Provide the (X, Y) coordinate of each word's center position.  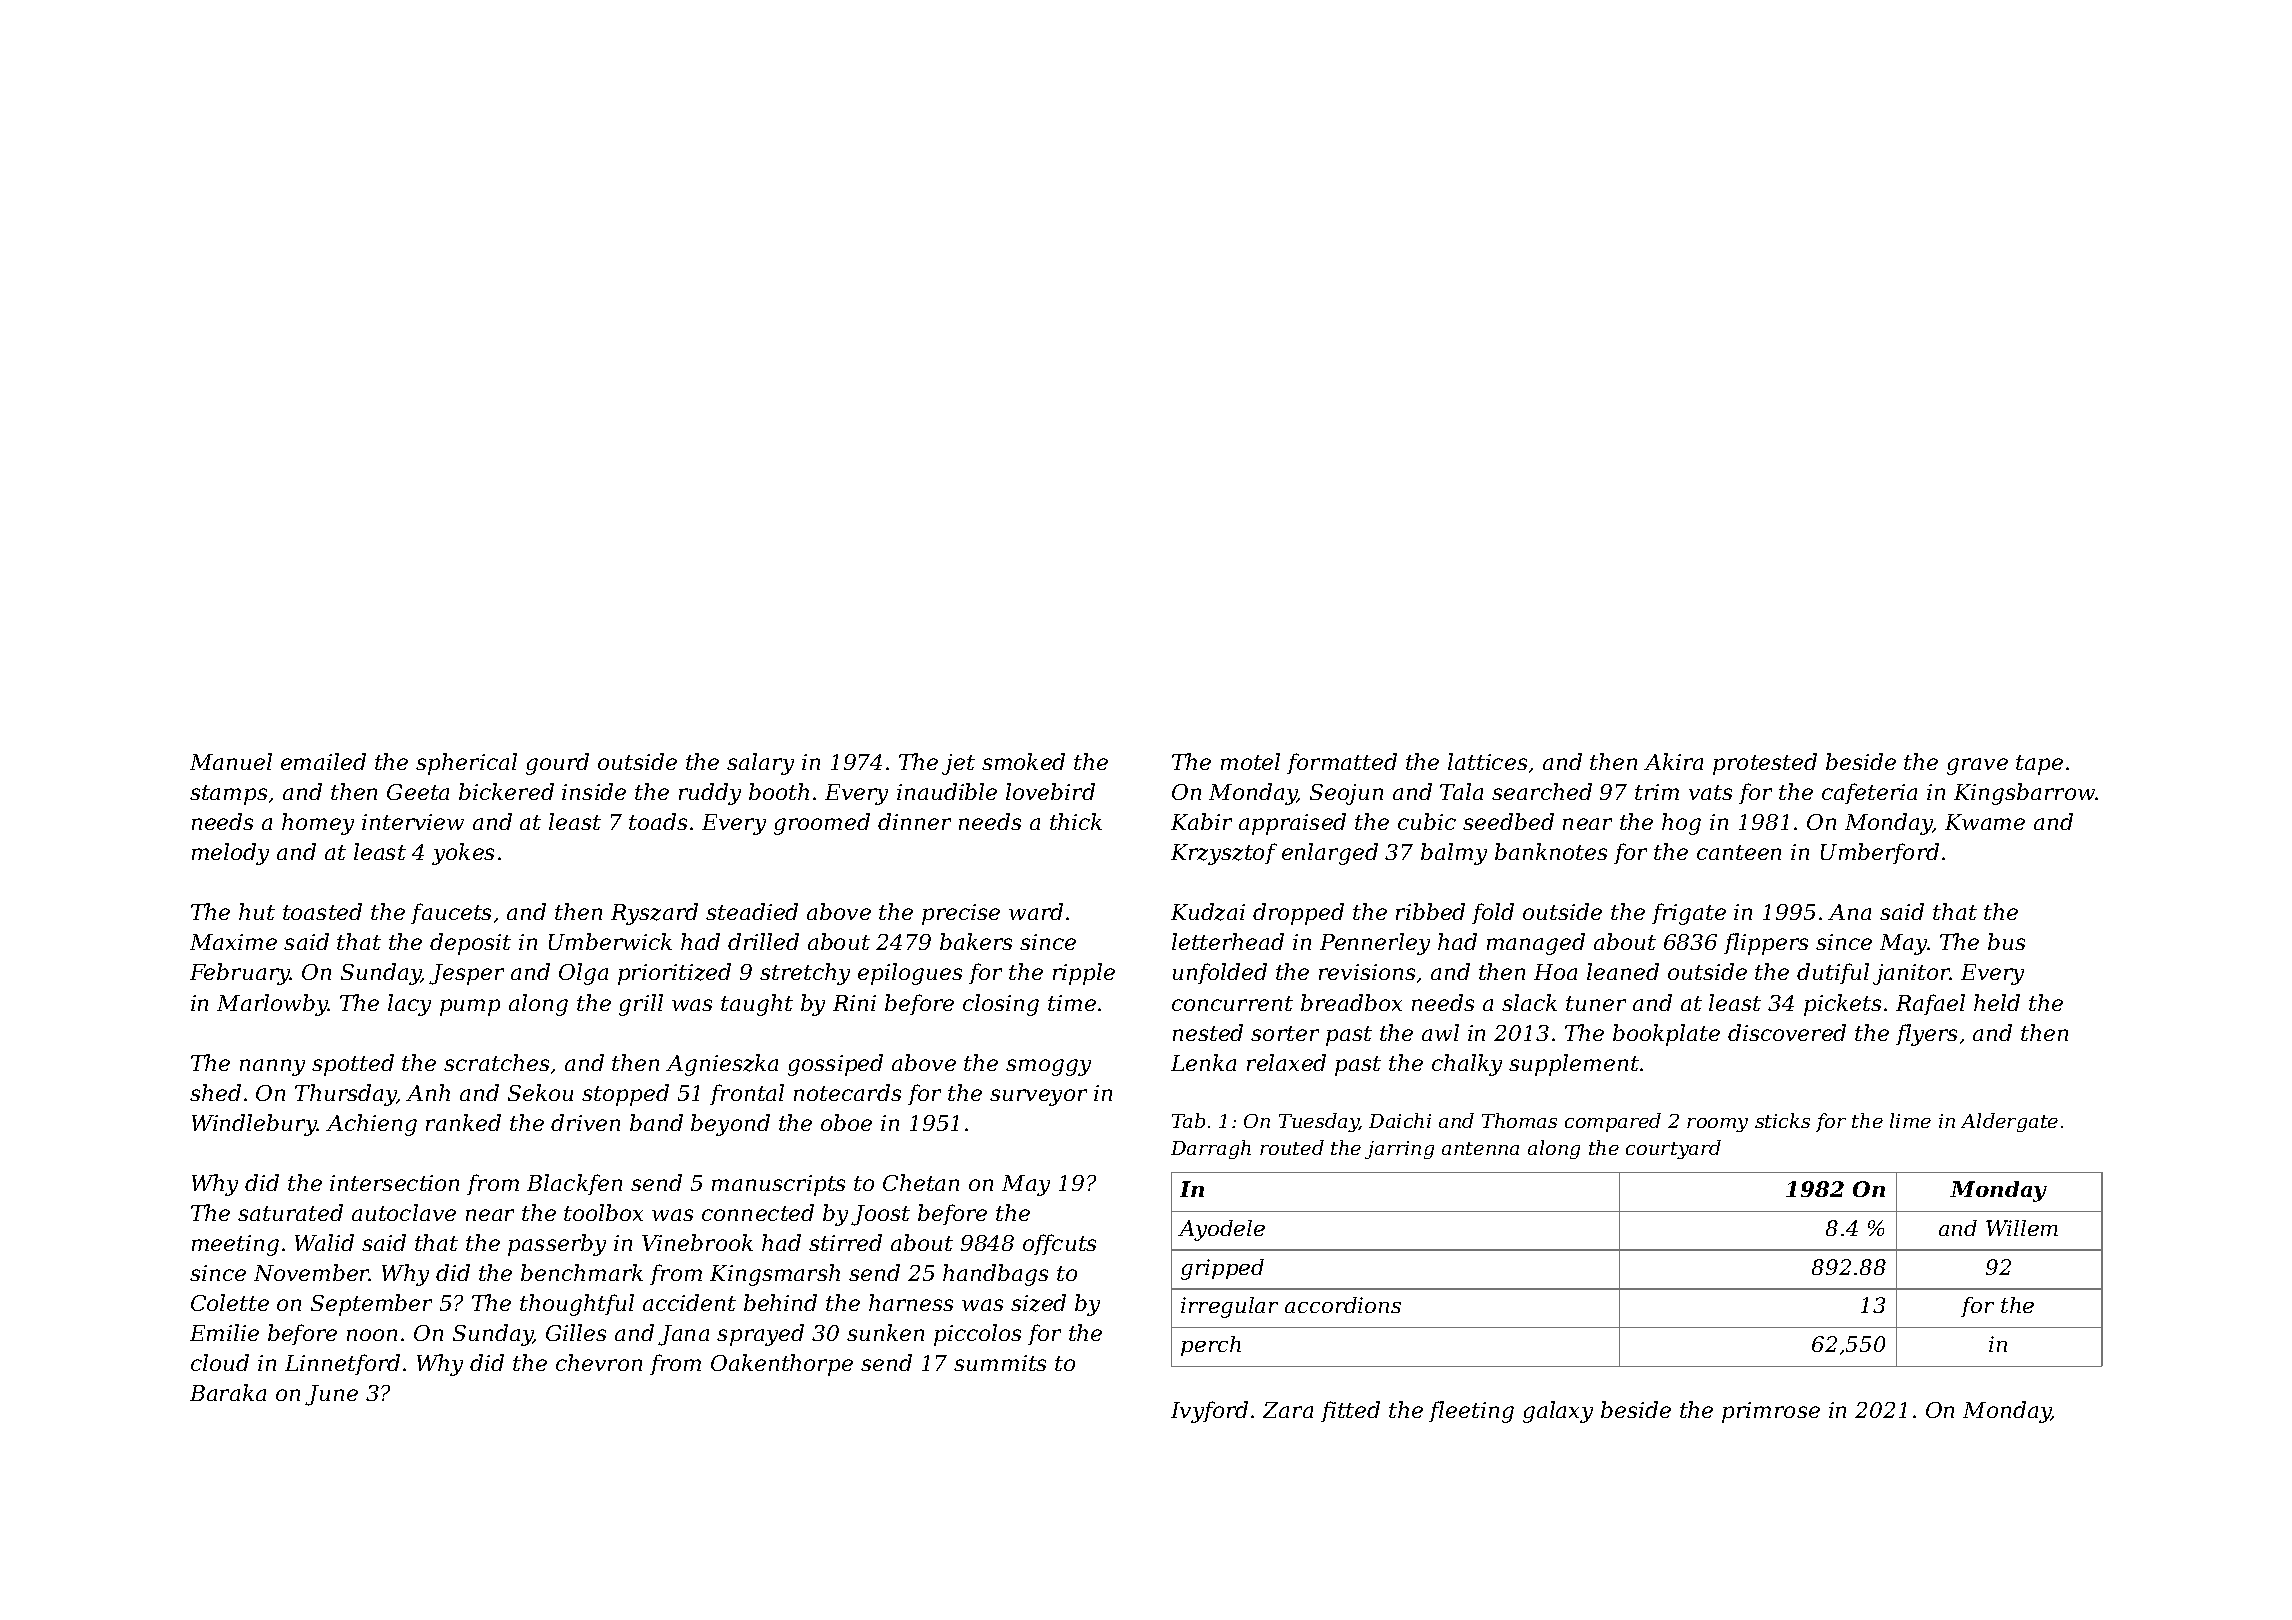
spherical (466, 764)
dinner (914, 821)
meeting (235, 1245)
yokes (463, 854)
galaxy (1558, 1412)
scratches (496, 1062)
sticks (1782, 1120)
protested (1765, 764)
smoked (1023, 761)
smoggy (1048, 1067)
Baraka (228, 1392)
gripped (1222, 1269)
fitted (1350, 1411)
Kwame (1985, 822)
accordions (1343, 1305)
